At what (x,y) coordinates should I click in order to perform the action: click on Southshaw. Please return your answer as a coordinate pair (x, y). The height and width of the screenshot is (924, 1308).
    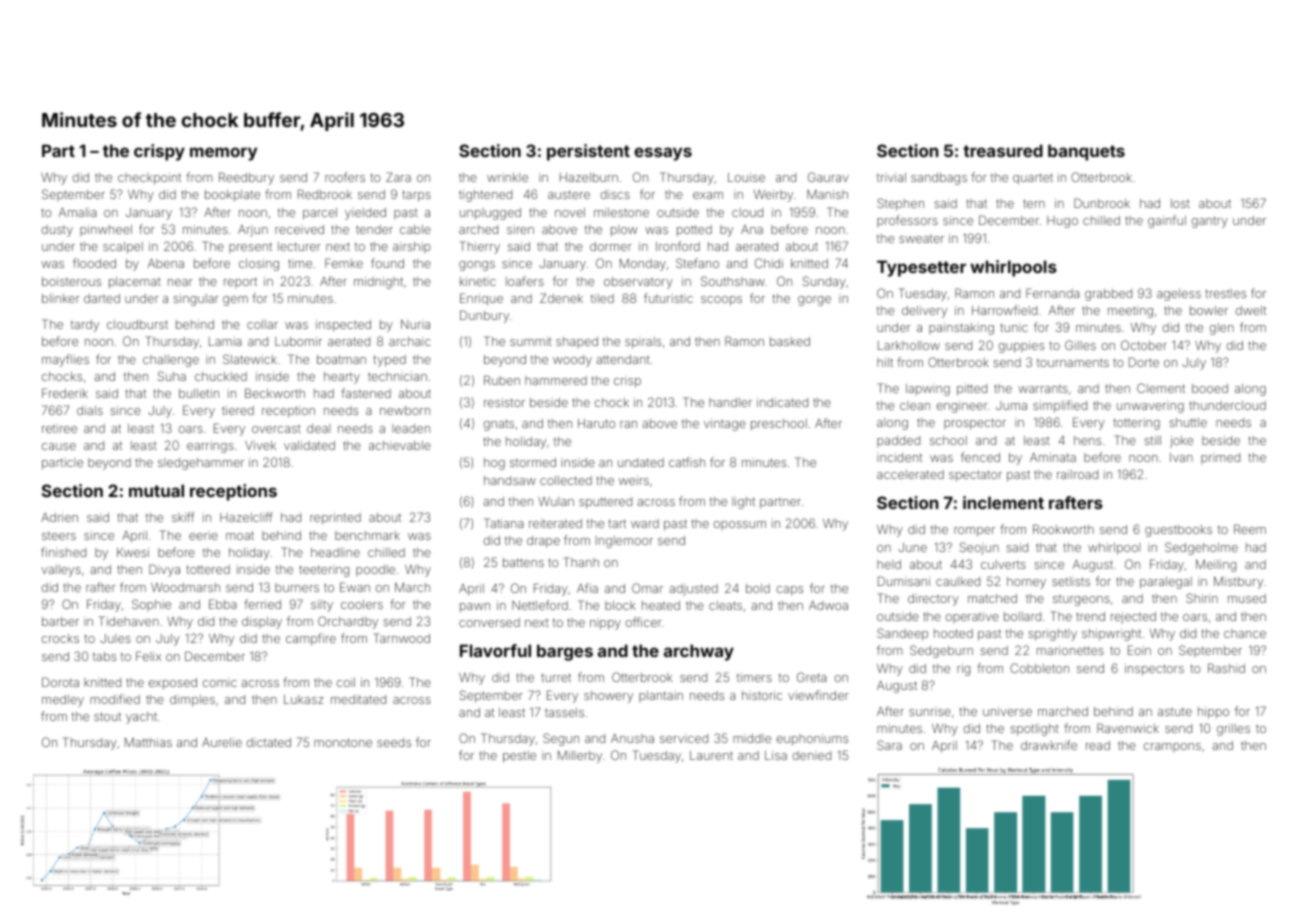
    Looking at the image, I should click on (733, 281).
